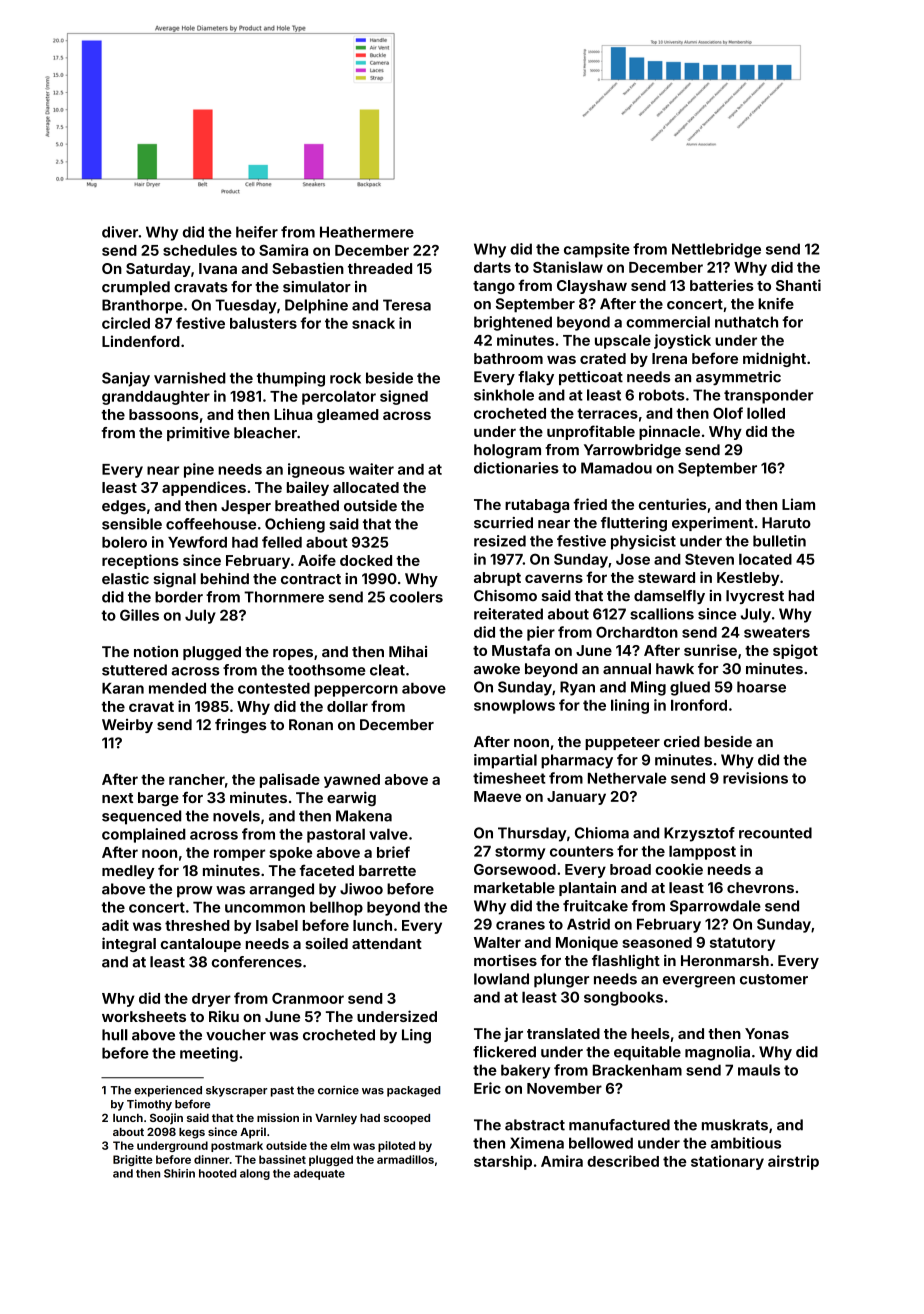 The width and height of the screenshot is (924, 1314). Describe the element at coordinates (755, 778) in the screenshot. I see `revisions` at that location.
